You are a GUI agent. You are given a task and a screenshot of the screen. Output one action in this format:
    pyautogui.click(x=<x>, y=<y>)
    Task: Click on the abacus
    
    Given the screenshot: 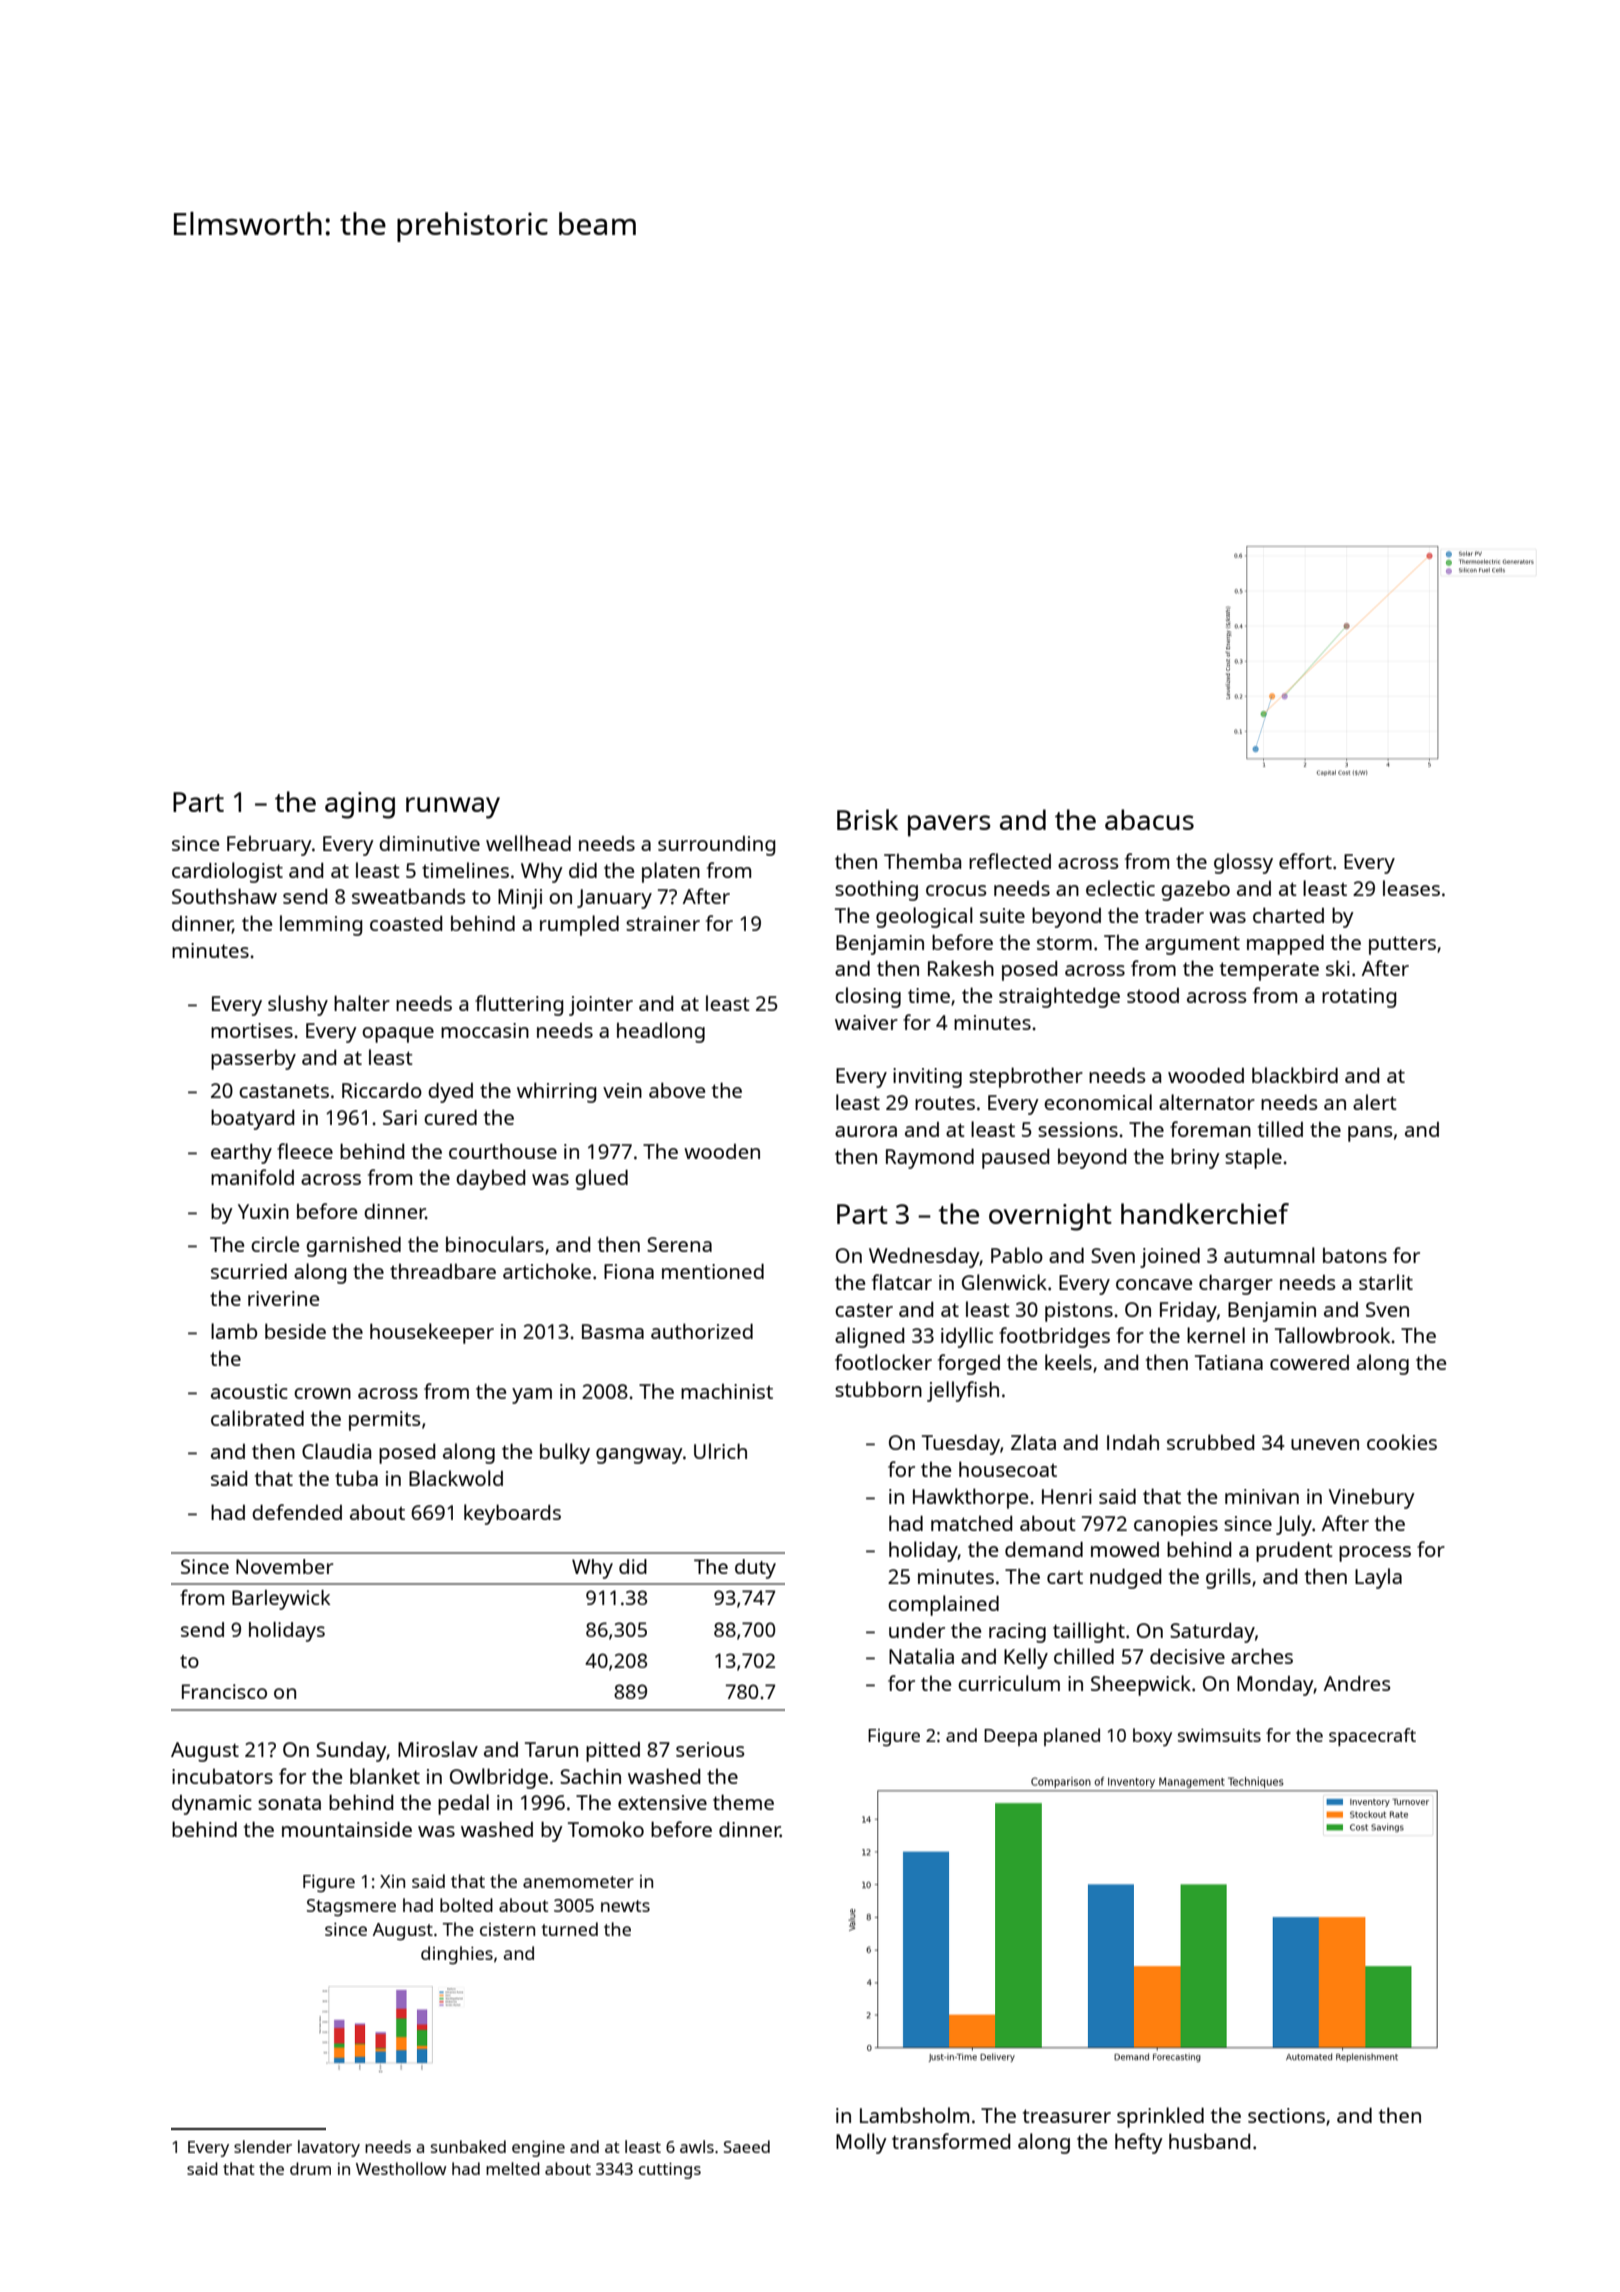 What is the action you would take?
    pyautogui.click(x=1149, y=819)
